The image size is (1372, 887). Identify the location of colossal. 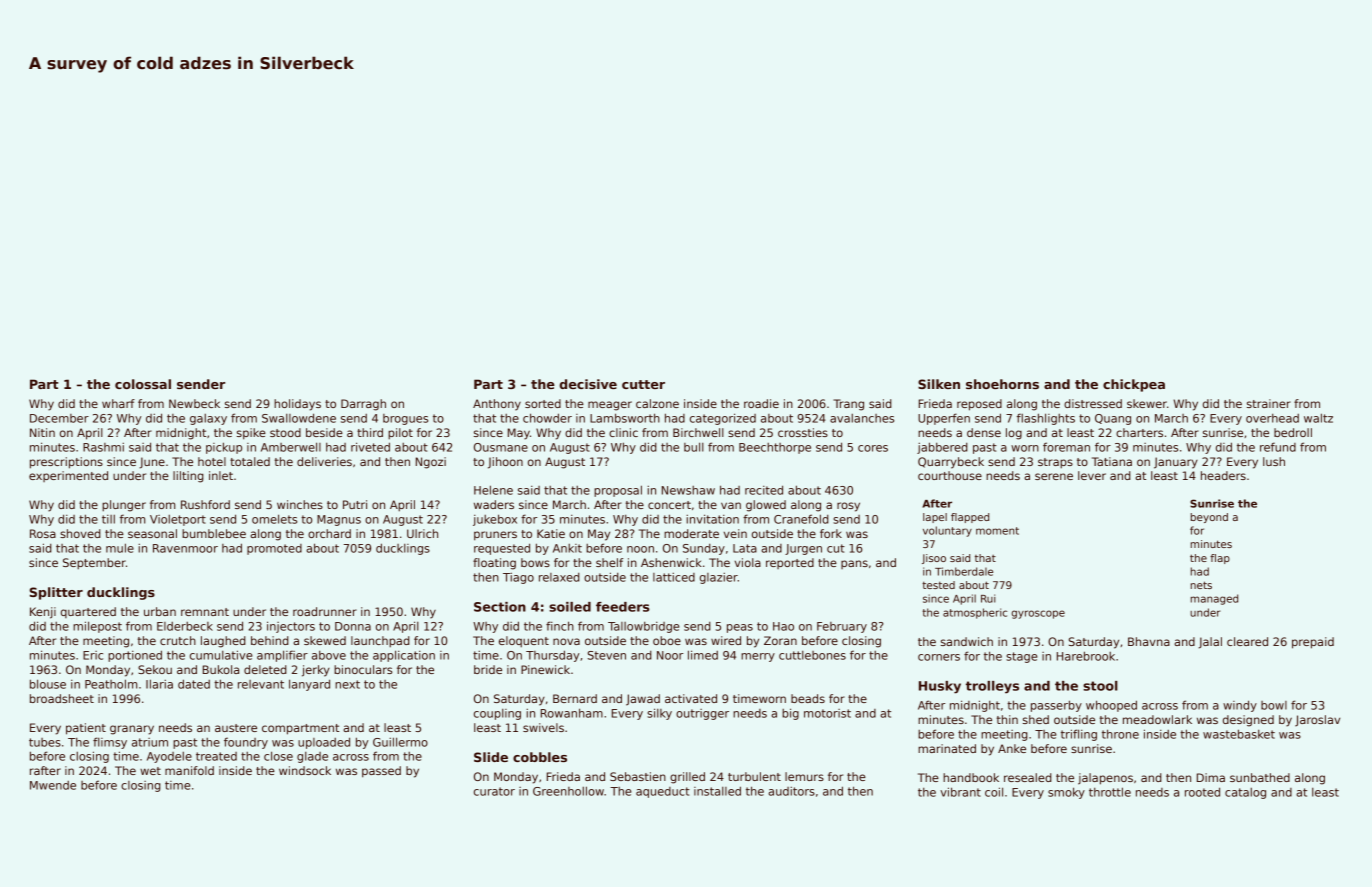
(143, 384).
